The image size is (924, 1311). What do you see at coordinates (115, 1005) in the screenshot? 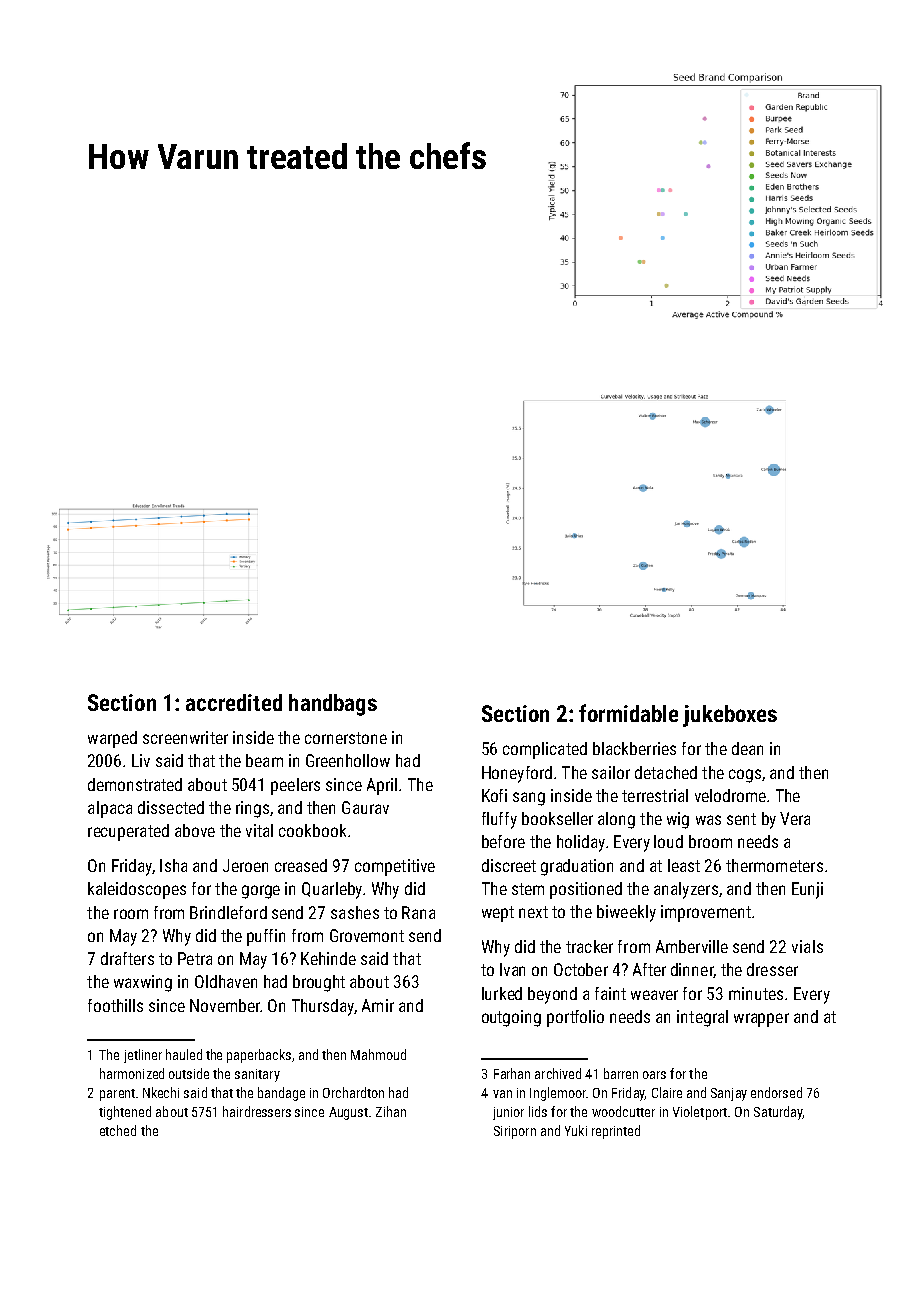
I see `foothills` at bounding box center [115, 1005].
